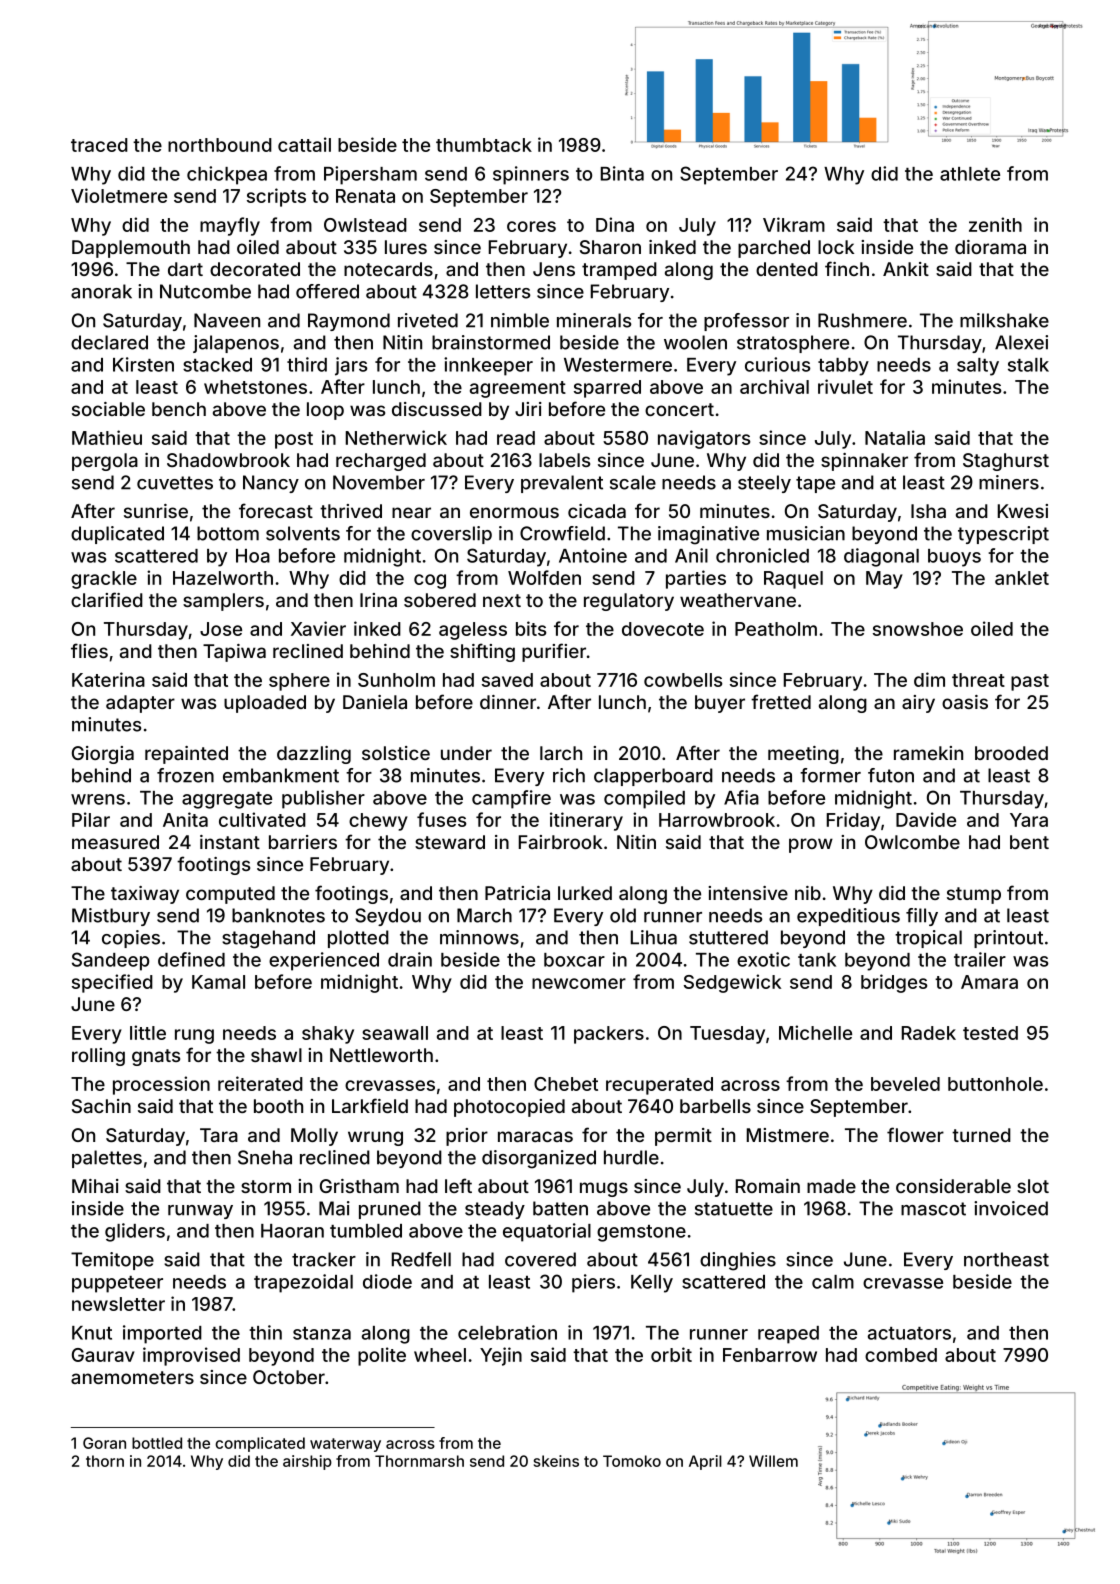  Describe the element at coordinates (717, 820) in the document. I see `Harrowbrook` at that location.
